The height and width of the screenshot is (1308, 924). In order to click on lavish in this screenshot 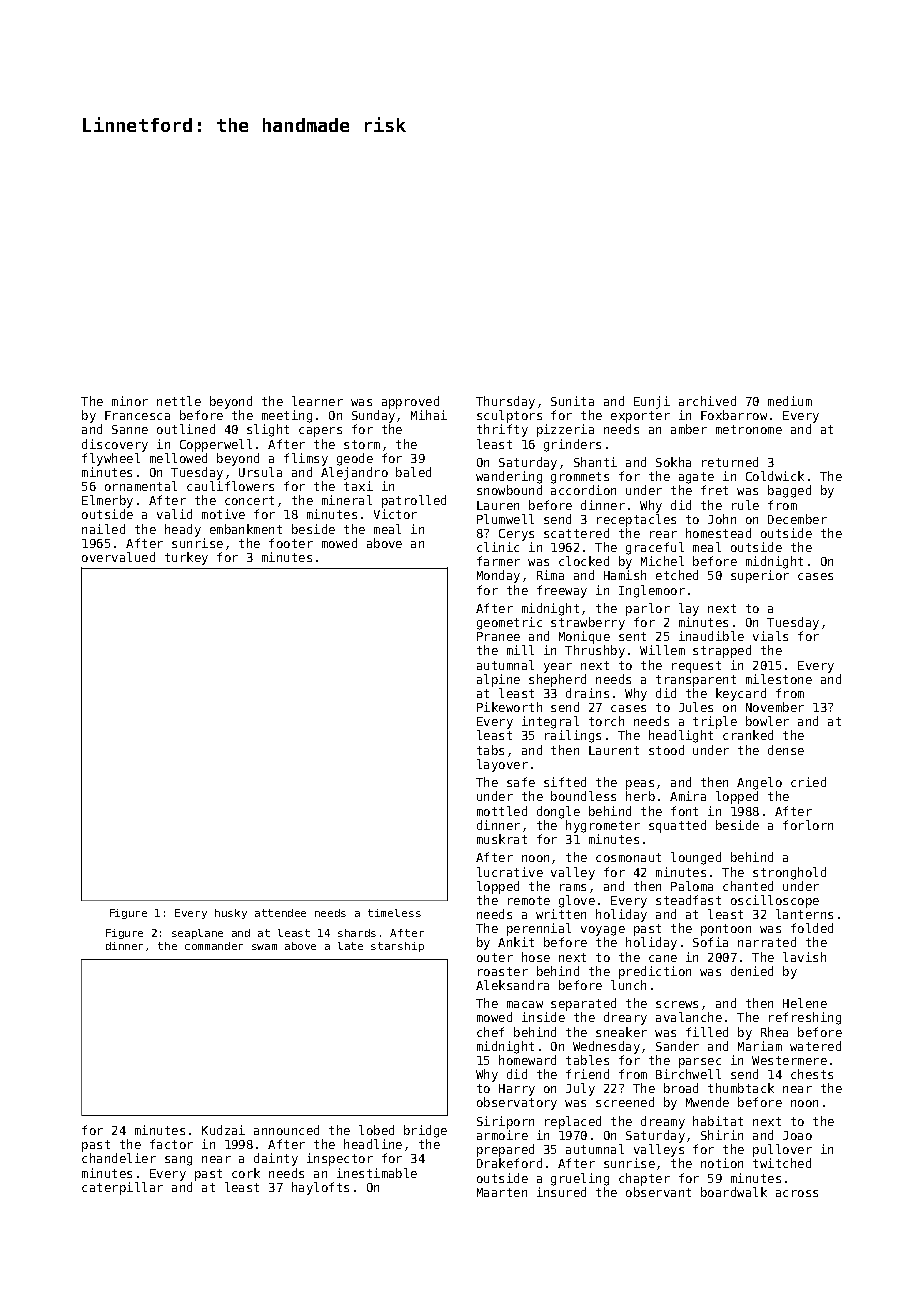, I will do `click(804, 957)`.
